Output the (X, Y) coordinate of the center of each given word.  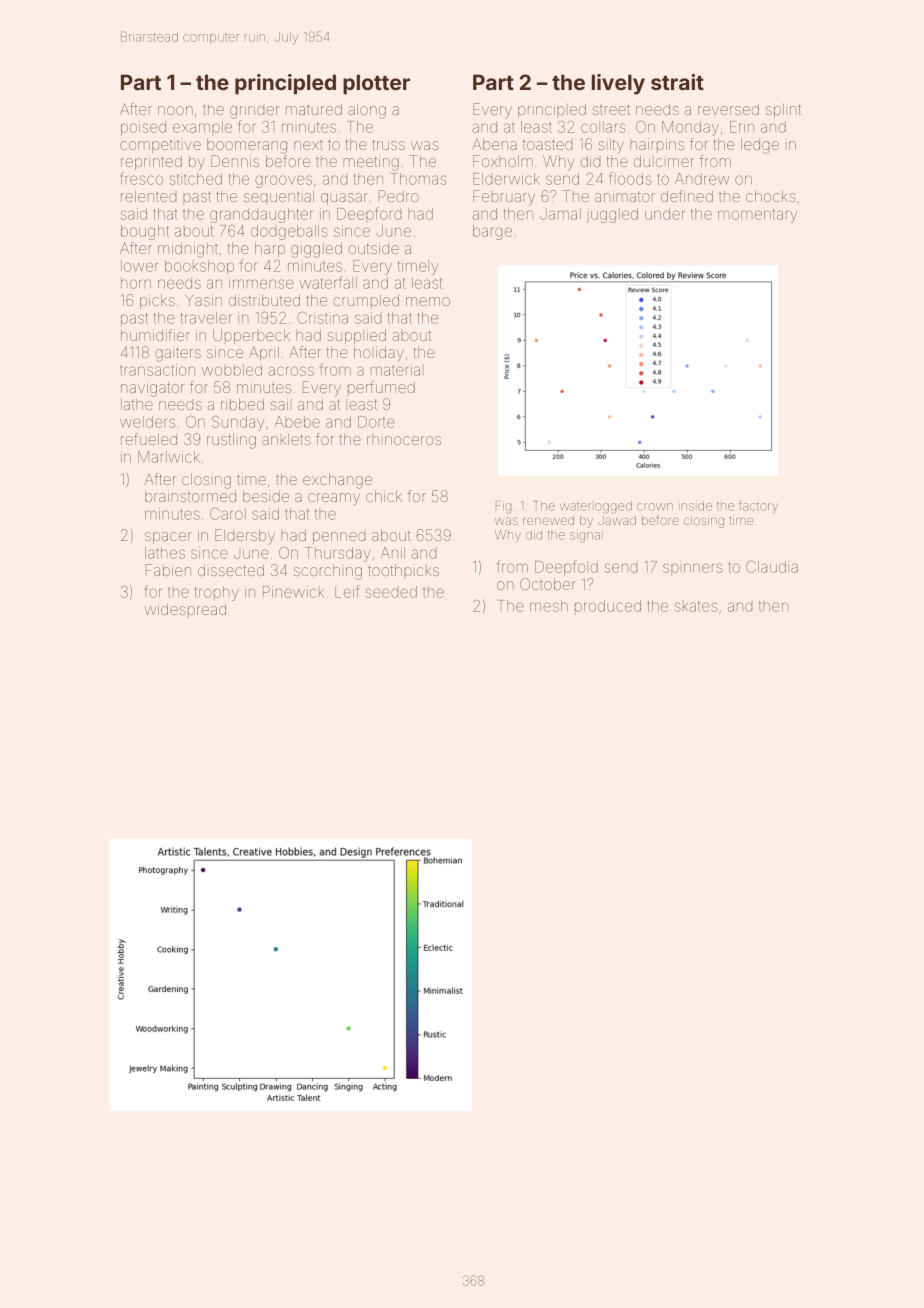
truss (388, 144)
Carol (228, 514)
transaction (157, 370)
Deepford (369, 214)
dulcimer (664, 161)
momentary (757, 216)
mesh (549, 606)
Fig (503, 507)
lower (140, 266)
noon (175, 110)
